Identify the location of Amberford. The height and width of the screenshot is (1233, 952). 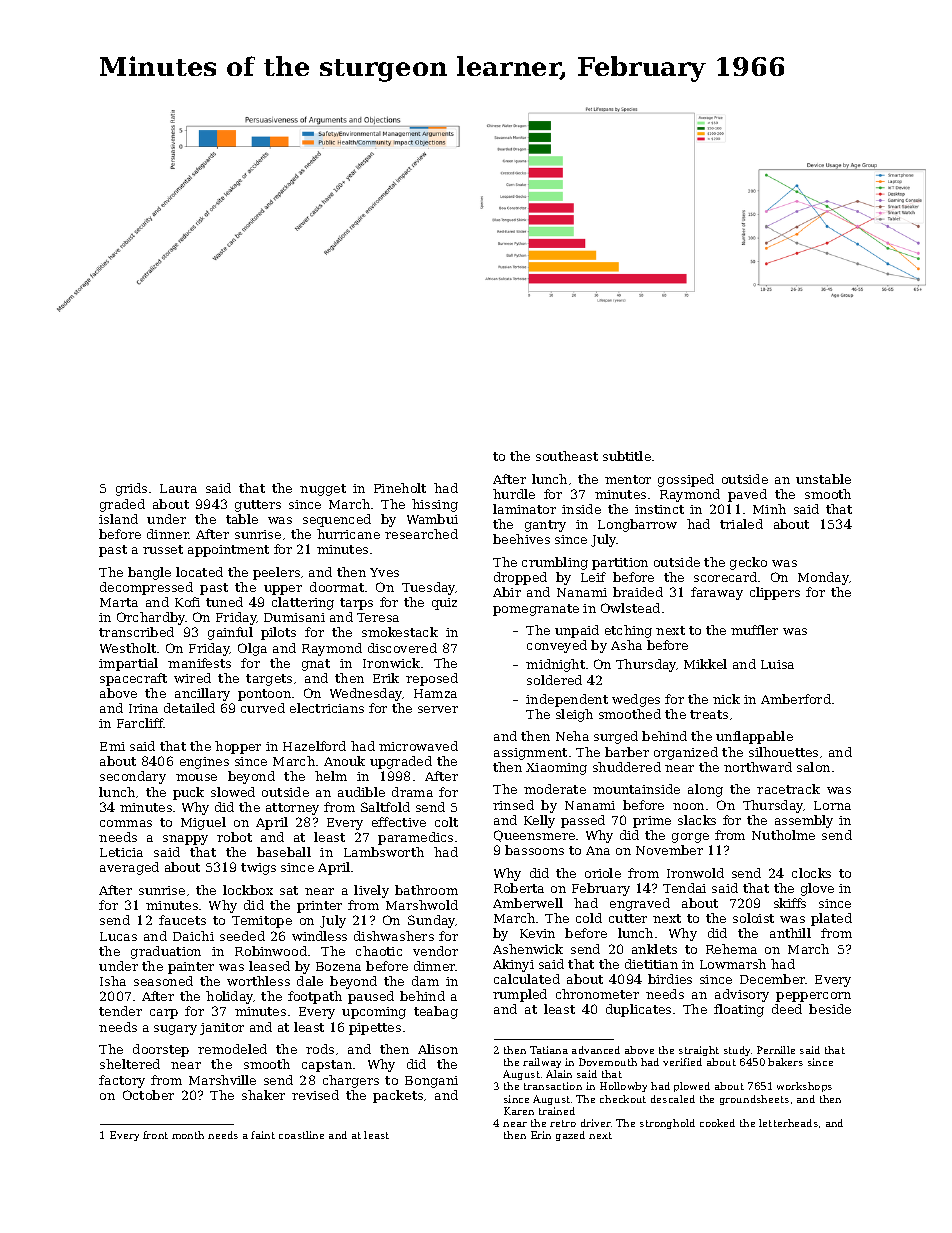
(796, 699).
